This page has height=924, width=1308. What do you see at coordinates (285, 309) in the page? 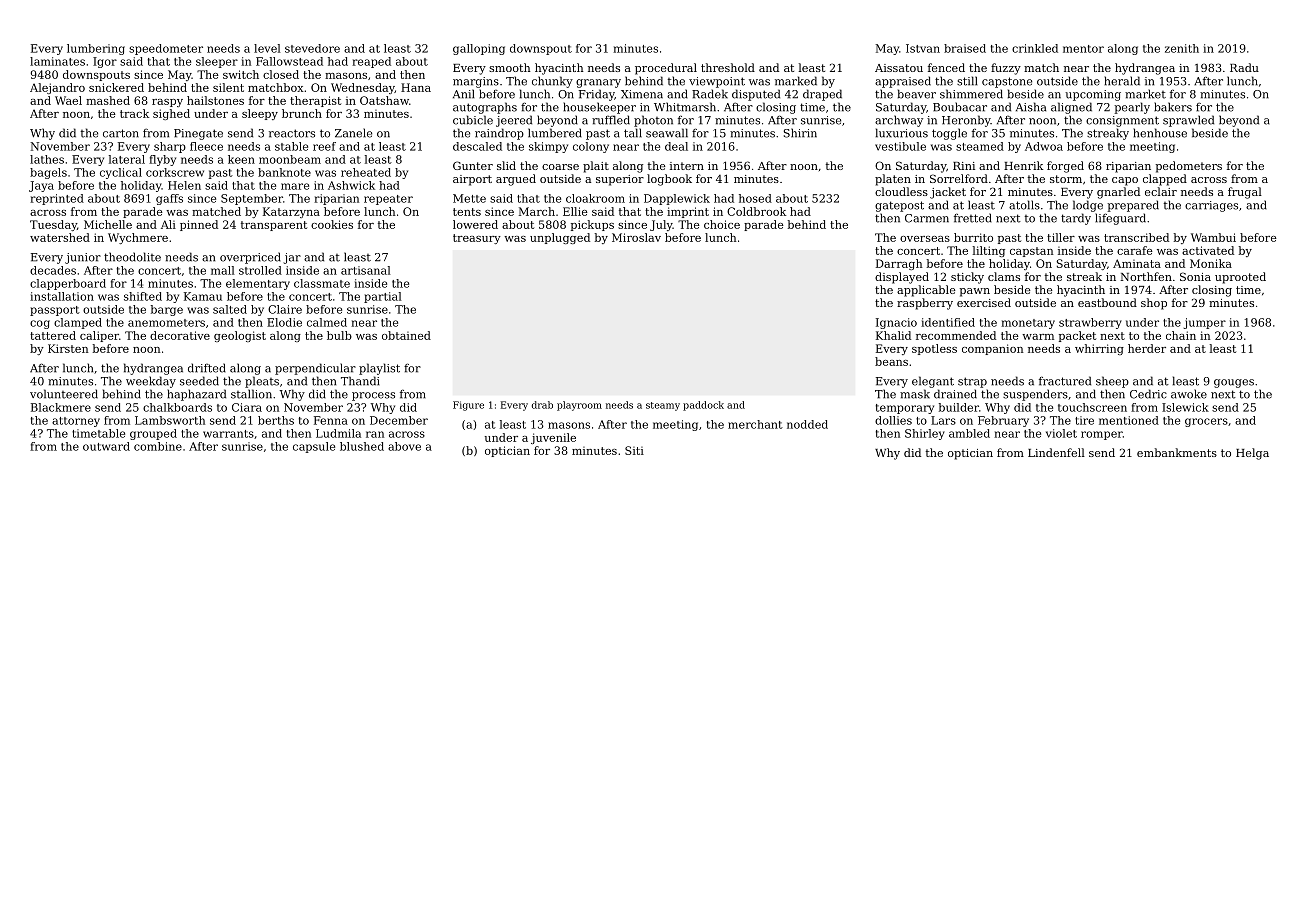
I see `Claire` at bounding box center [285, 309].
